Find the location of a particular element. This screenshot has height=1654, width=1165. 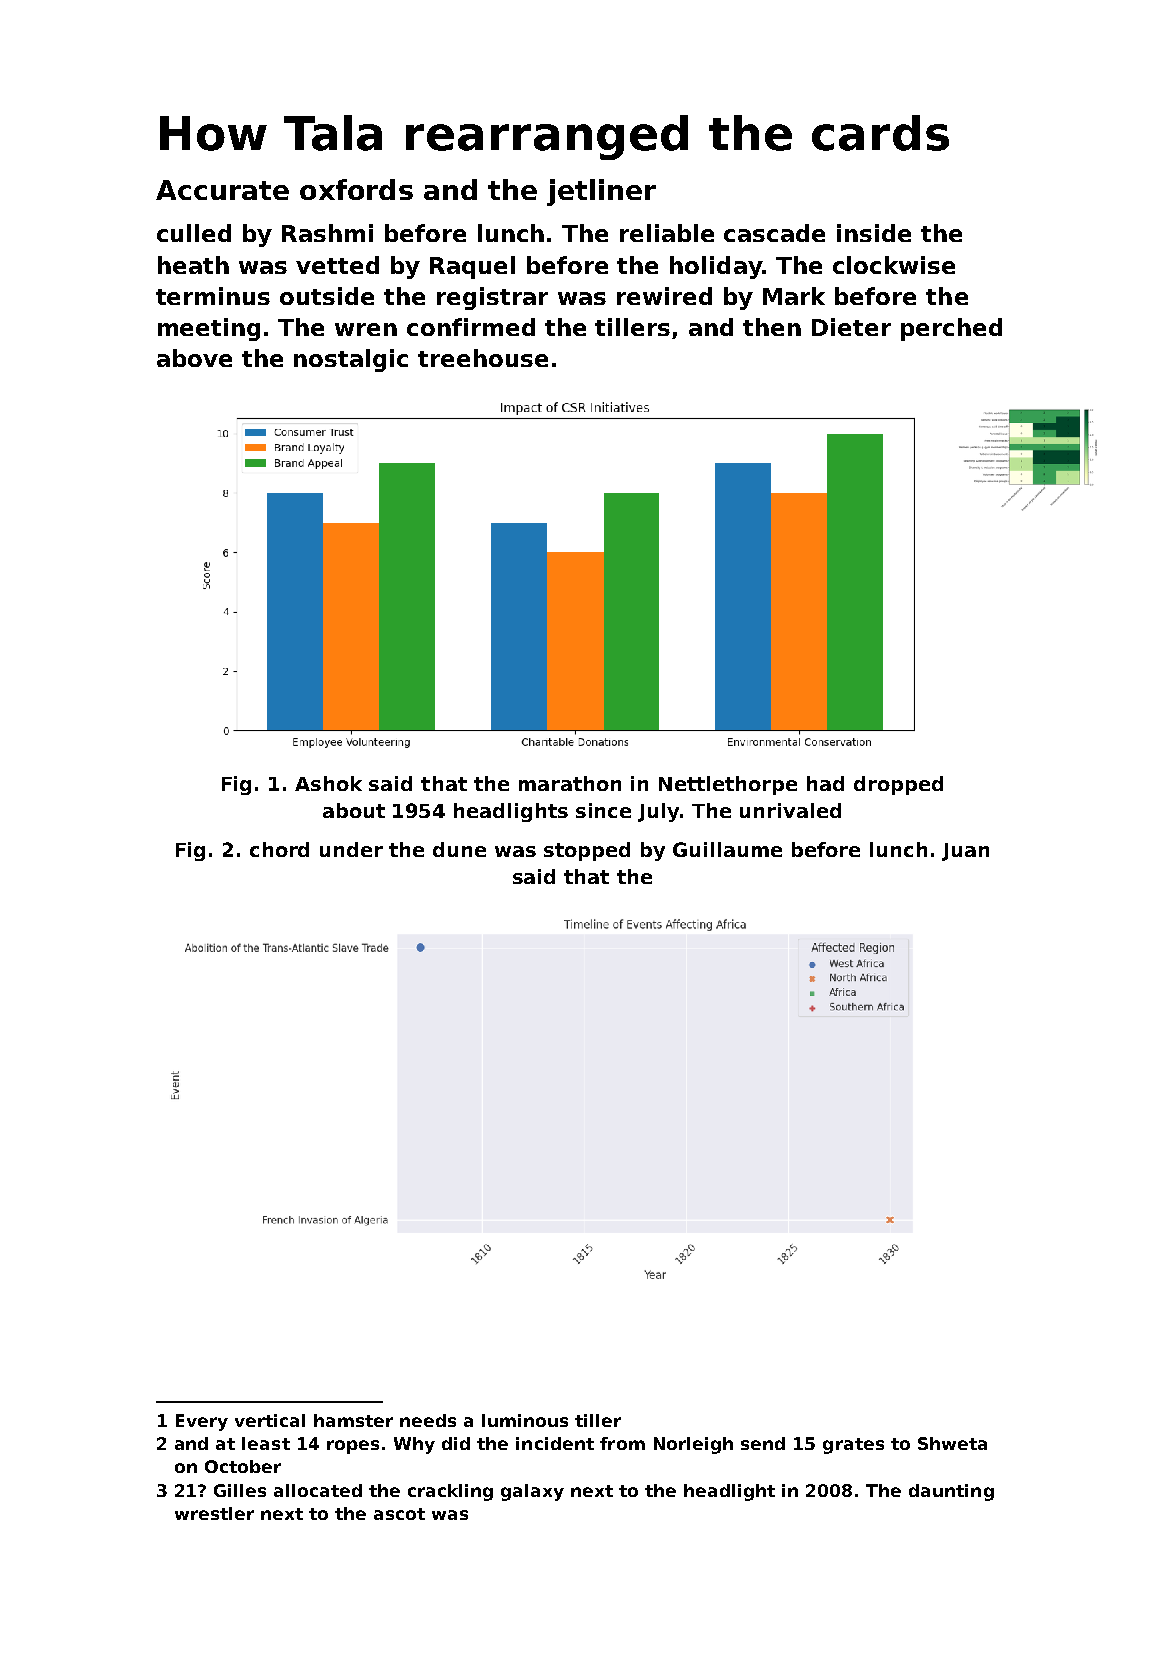

Every is located at coordinates (202, 1422).
